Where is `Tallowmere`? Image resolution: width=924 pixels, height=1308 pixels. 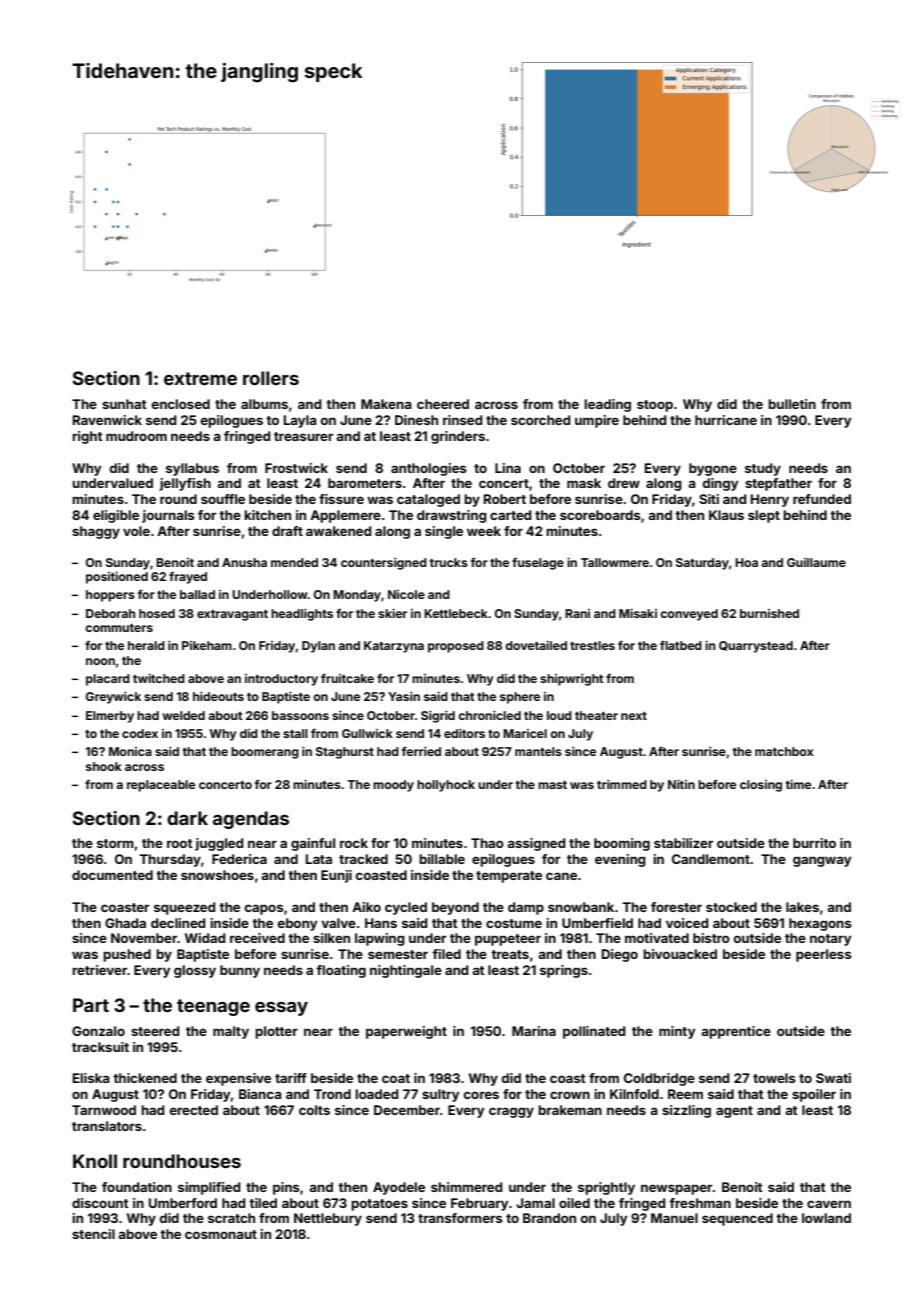 Tallowmere is located at coordinates (615, 562).
